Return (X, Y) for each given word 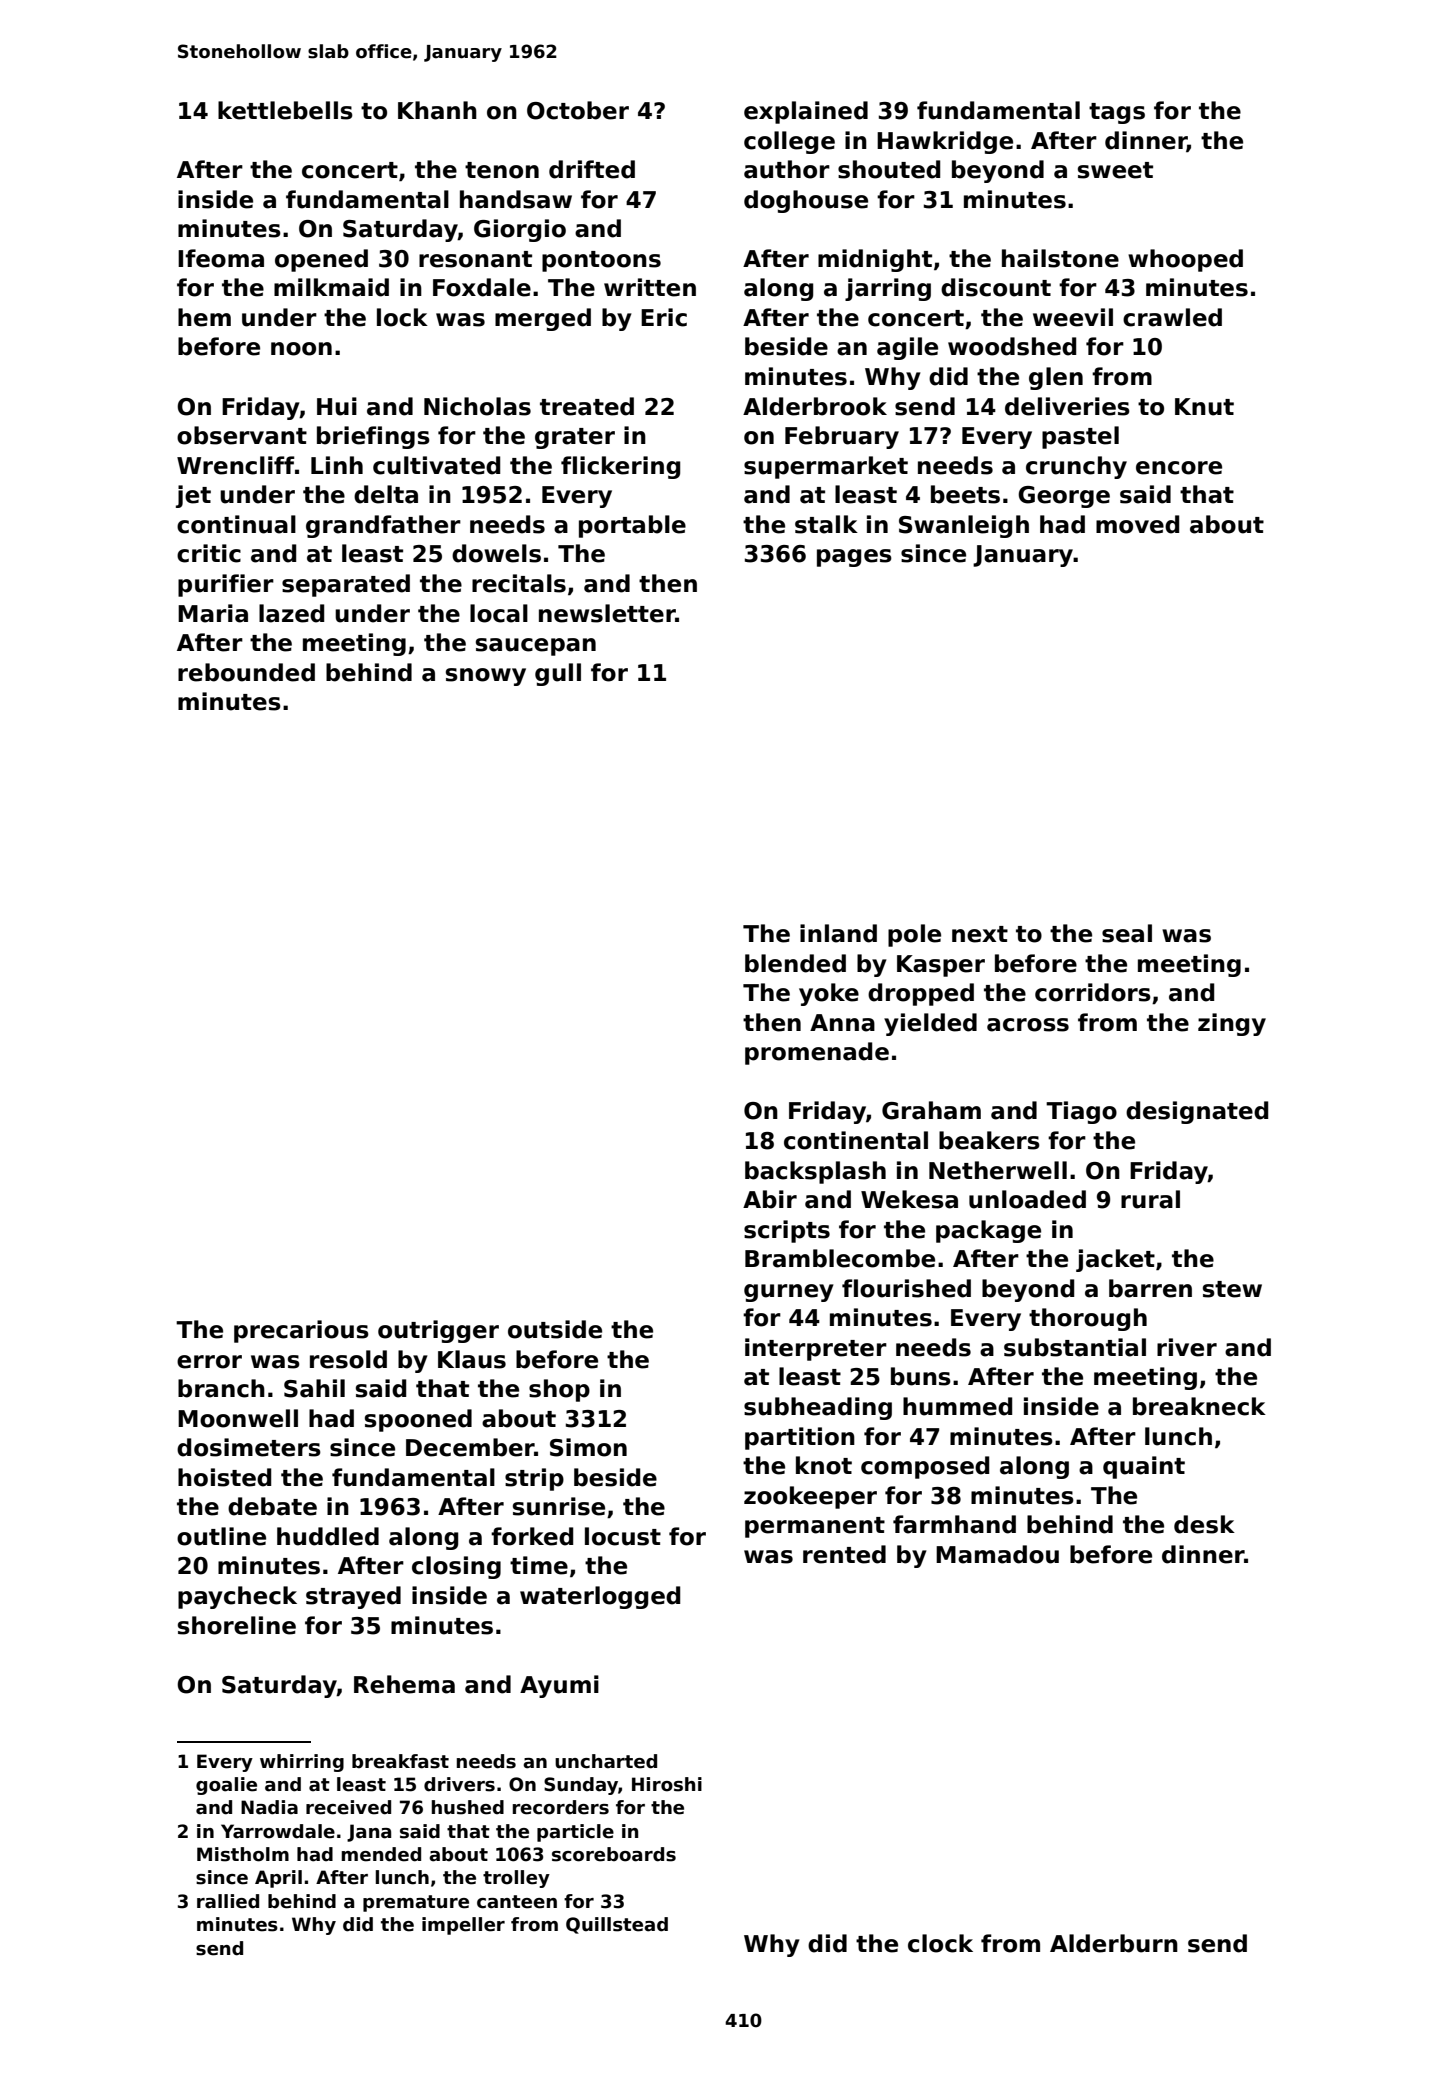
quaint (1144, 1467)
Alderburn (1114, 1943)
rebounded (246, 672)
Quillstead (617, 1925)
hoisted (224, 1477)
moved (1137, 524)
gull (558, 674)
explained (806, 112)
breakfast (400, 1761)
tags (1117, 113)
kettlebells (285, 110)
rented (844, 1554)
